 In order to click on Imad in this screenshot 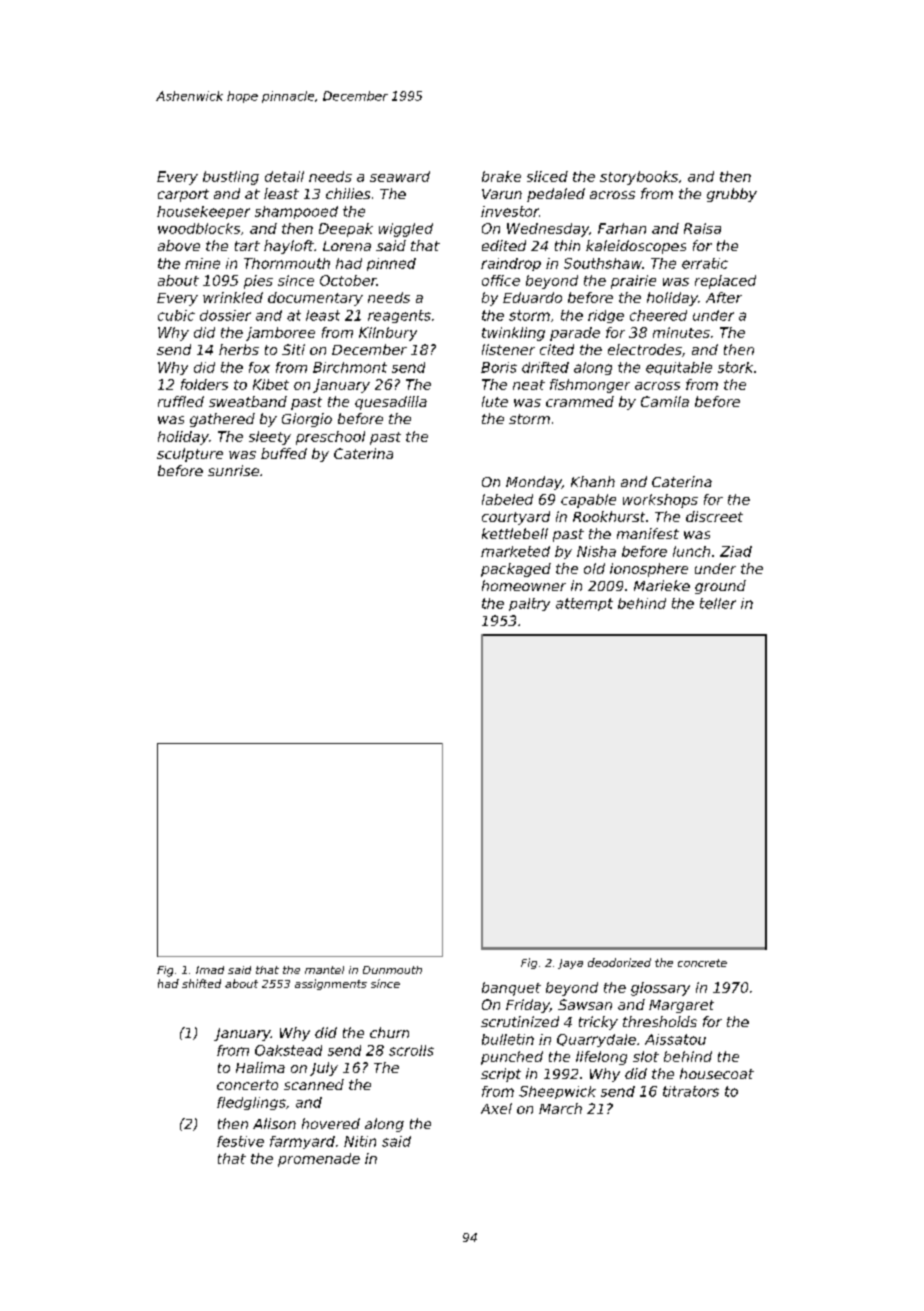, I will do `click(210, 970)`.
